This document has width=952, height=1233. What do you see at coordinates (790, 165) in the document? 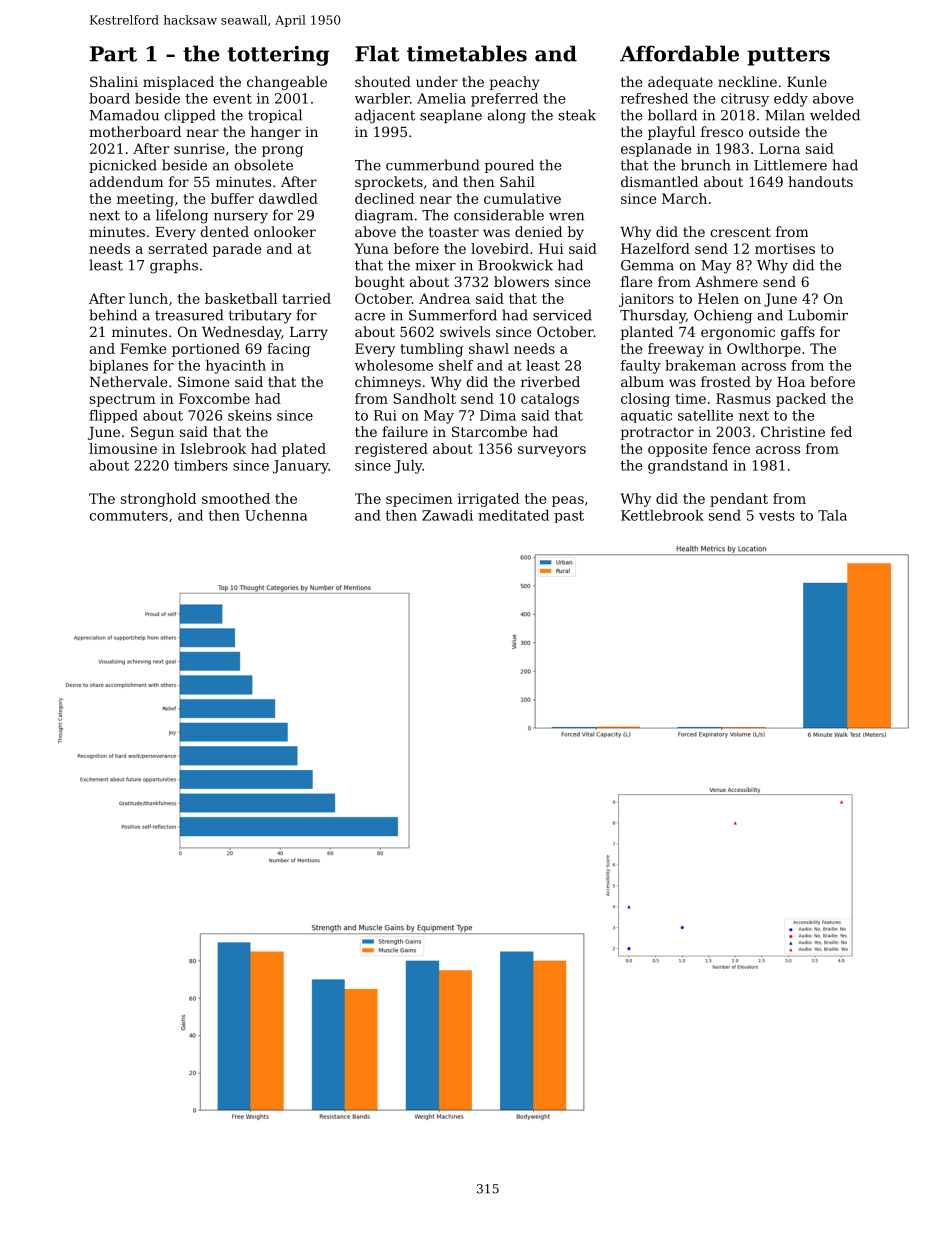
I see `Littlemere` at bounding box center [790, 165].
